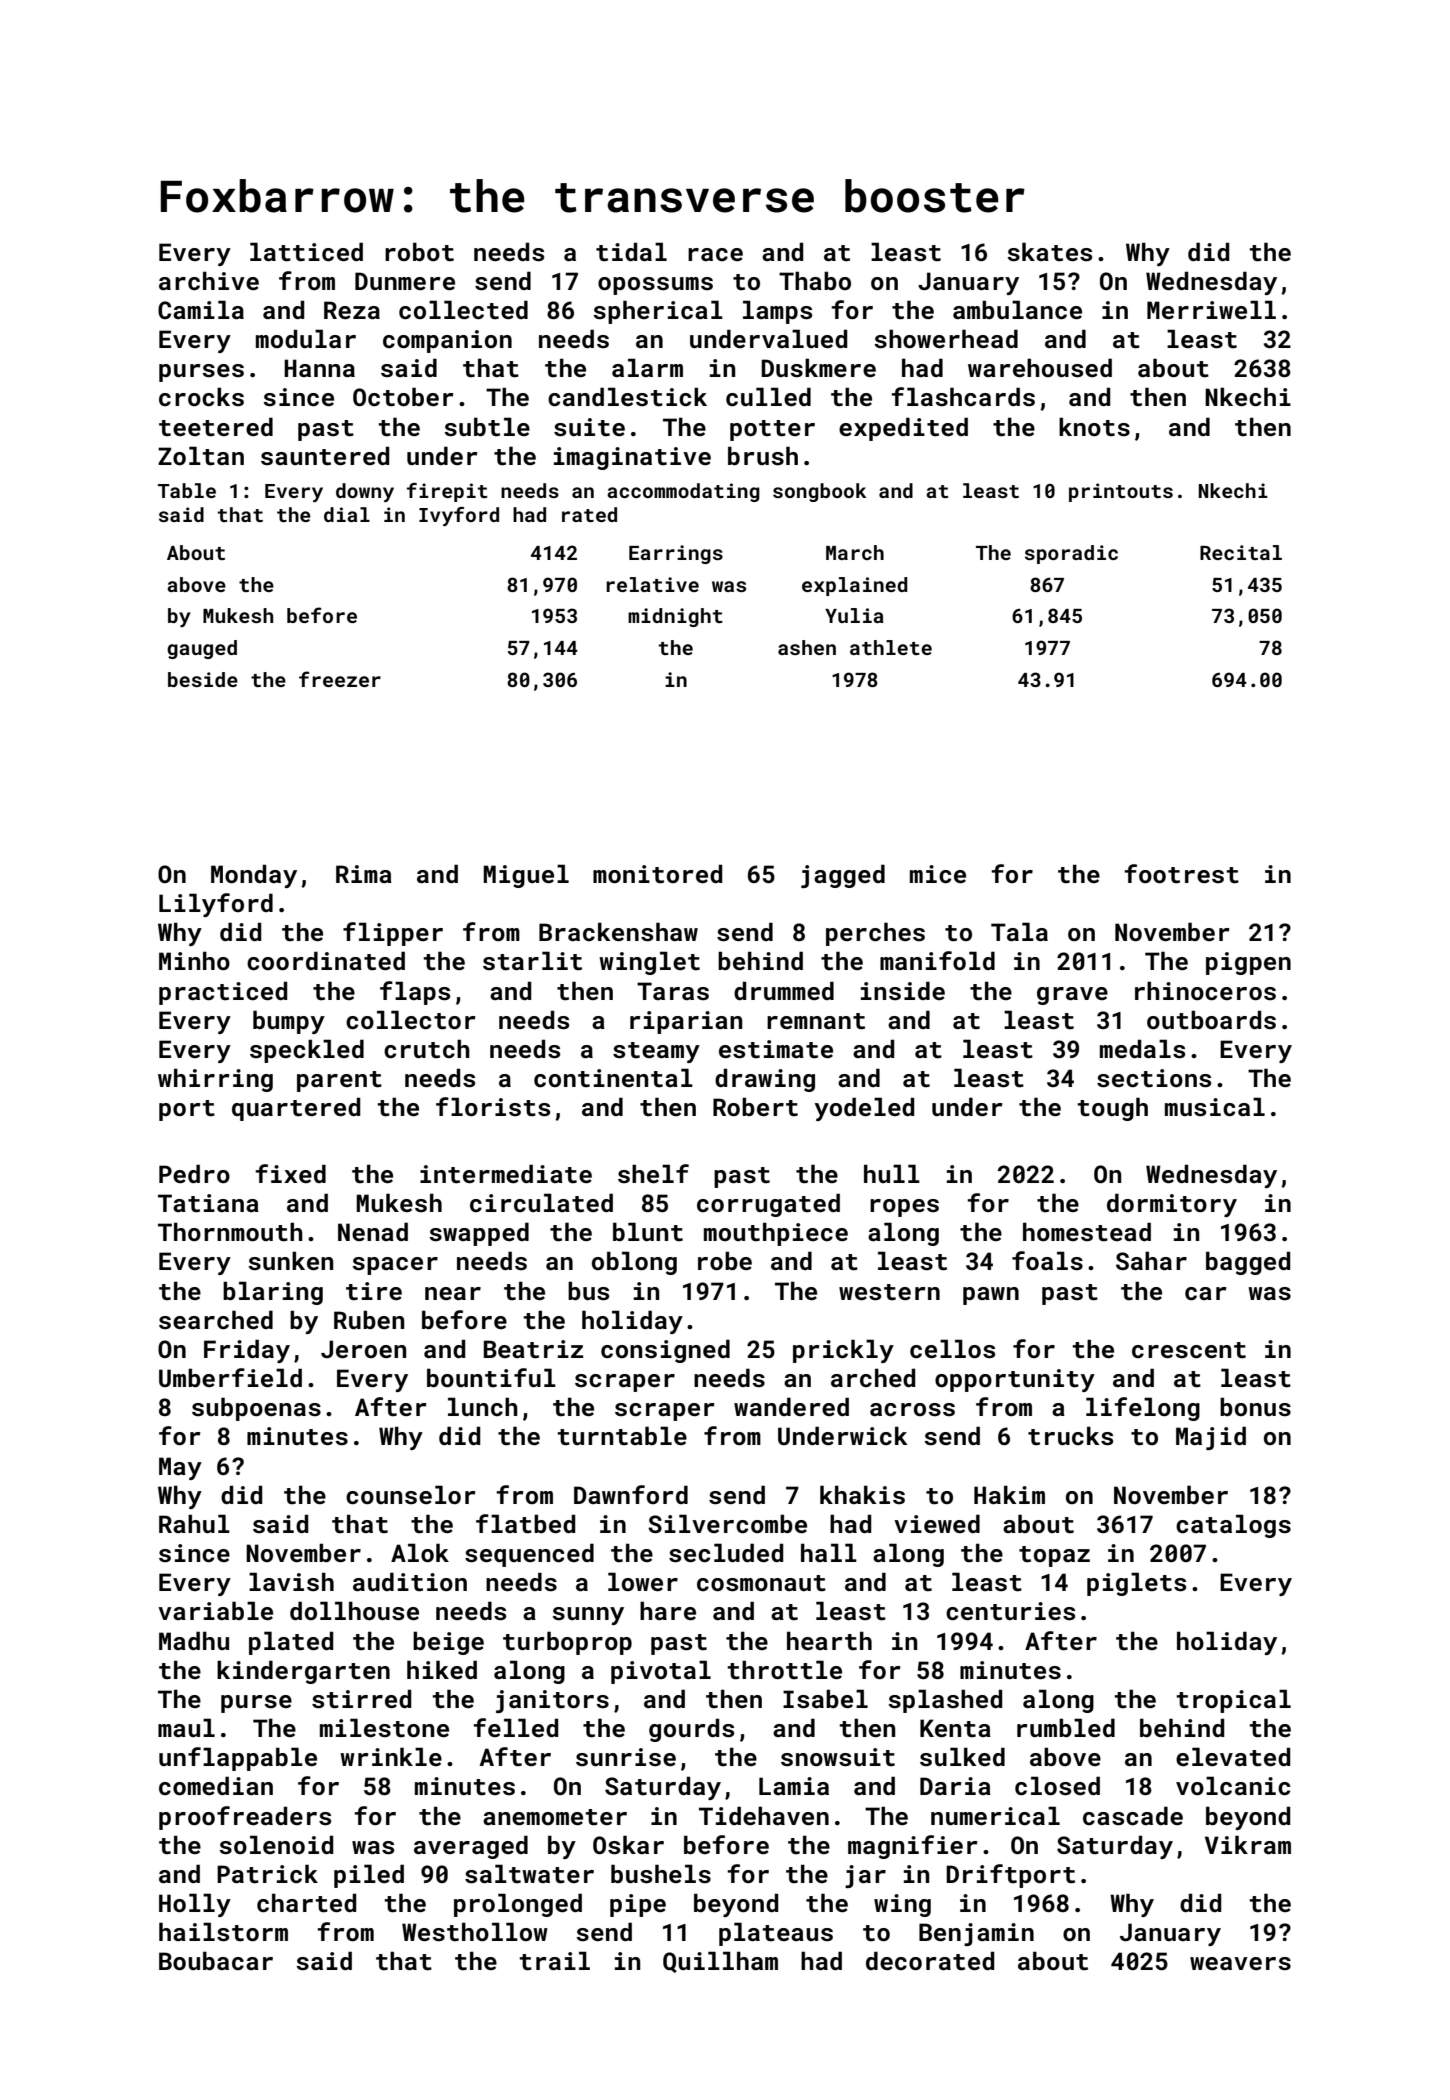 The width and height of the document is (1450, 2100). Describe the element at coordinates (306, 252) in the document. I see `latticed` at that location.
